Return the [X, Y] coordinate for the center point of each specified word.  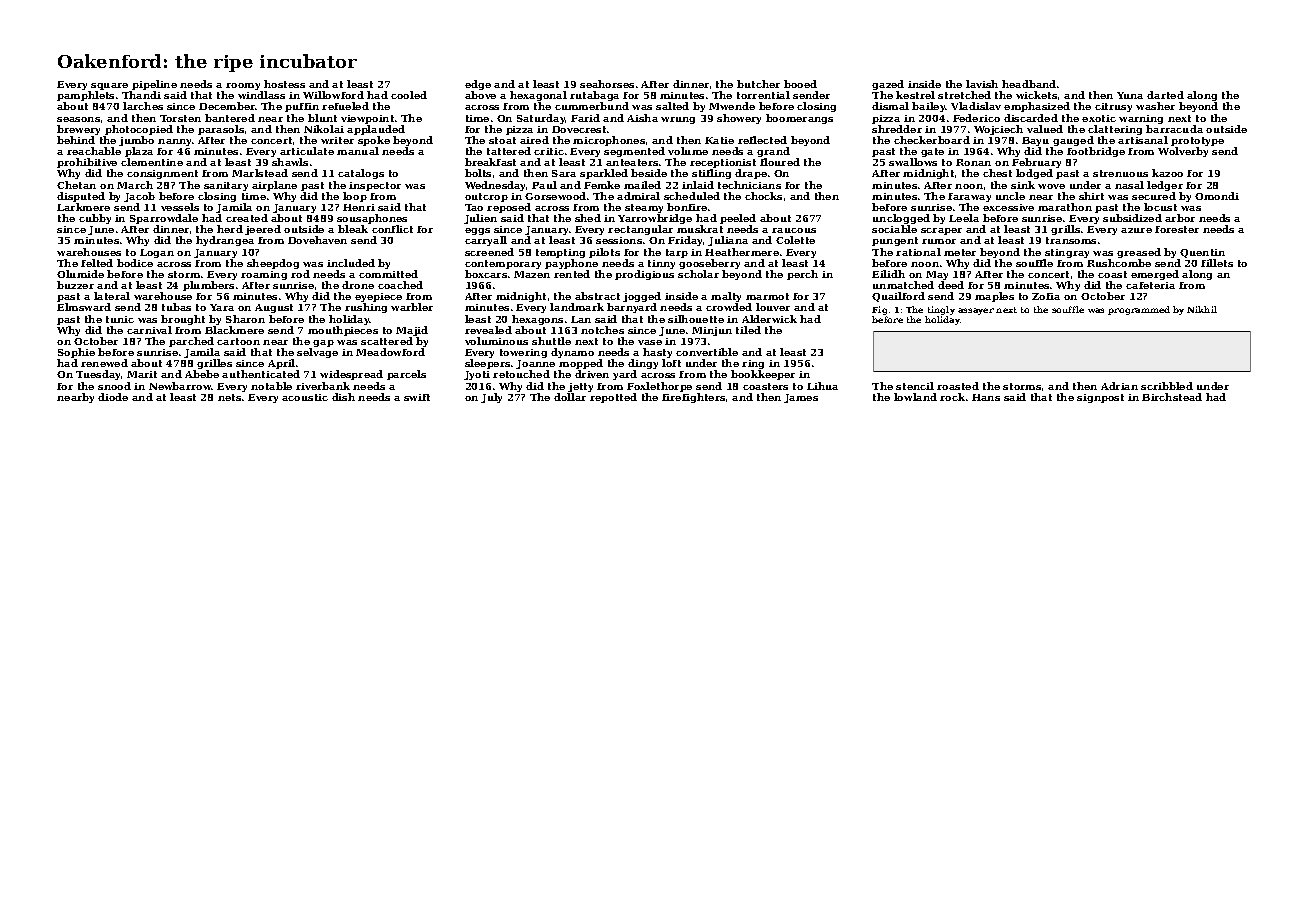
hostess [284, 84]
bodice [135, 263]
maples [994, 297]
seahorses [607, 84]
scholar [698, 274]
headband [1029, 84]
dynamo [572, 353]
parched [191, 342]
